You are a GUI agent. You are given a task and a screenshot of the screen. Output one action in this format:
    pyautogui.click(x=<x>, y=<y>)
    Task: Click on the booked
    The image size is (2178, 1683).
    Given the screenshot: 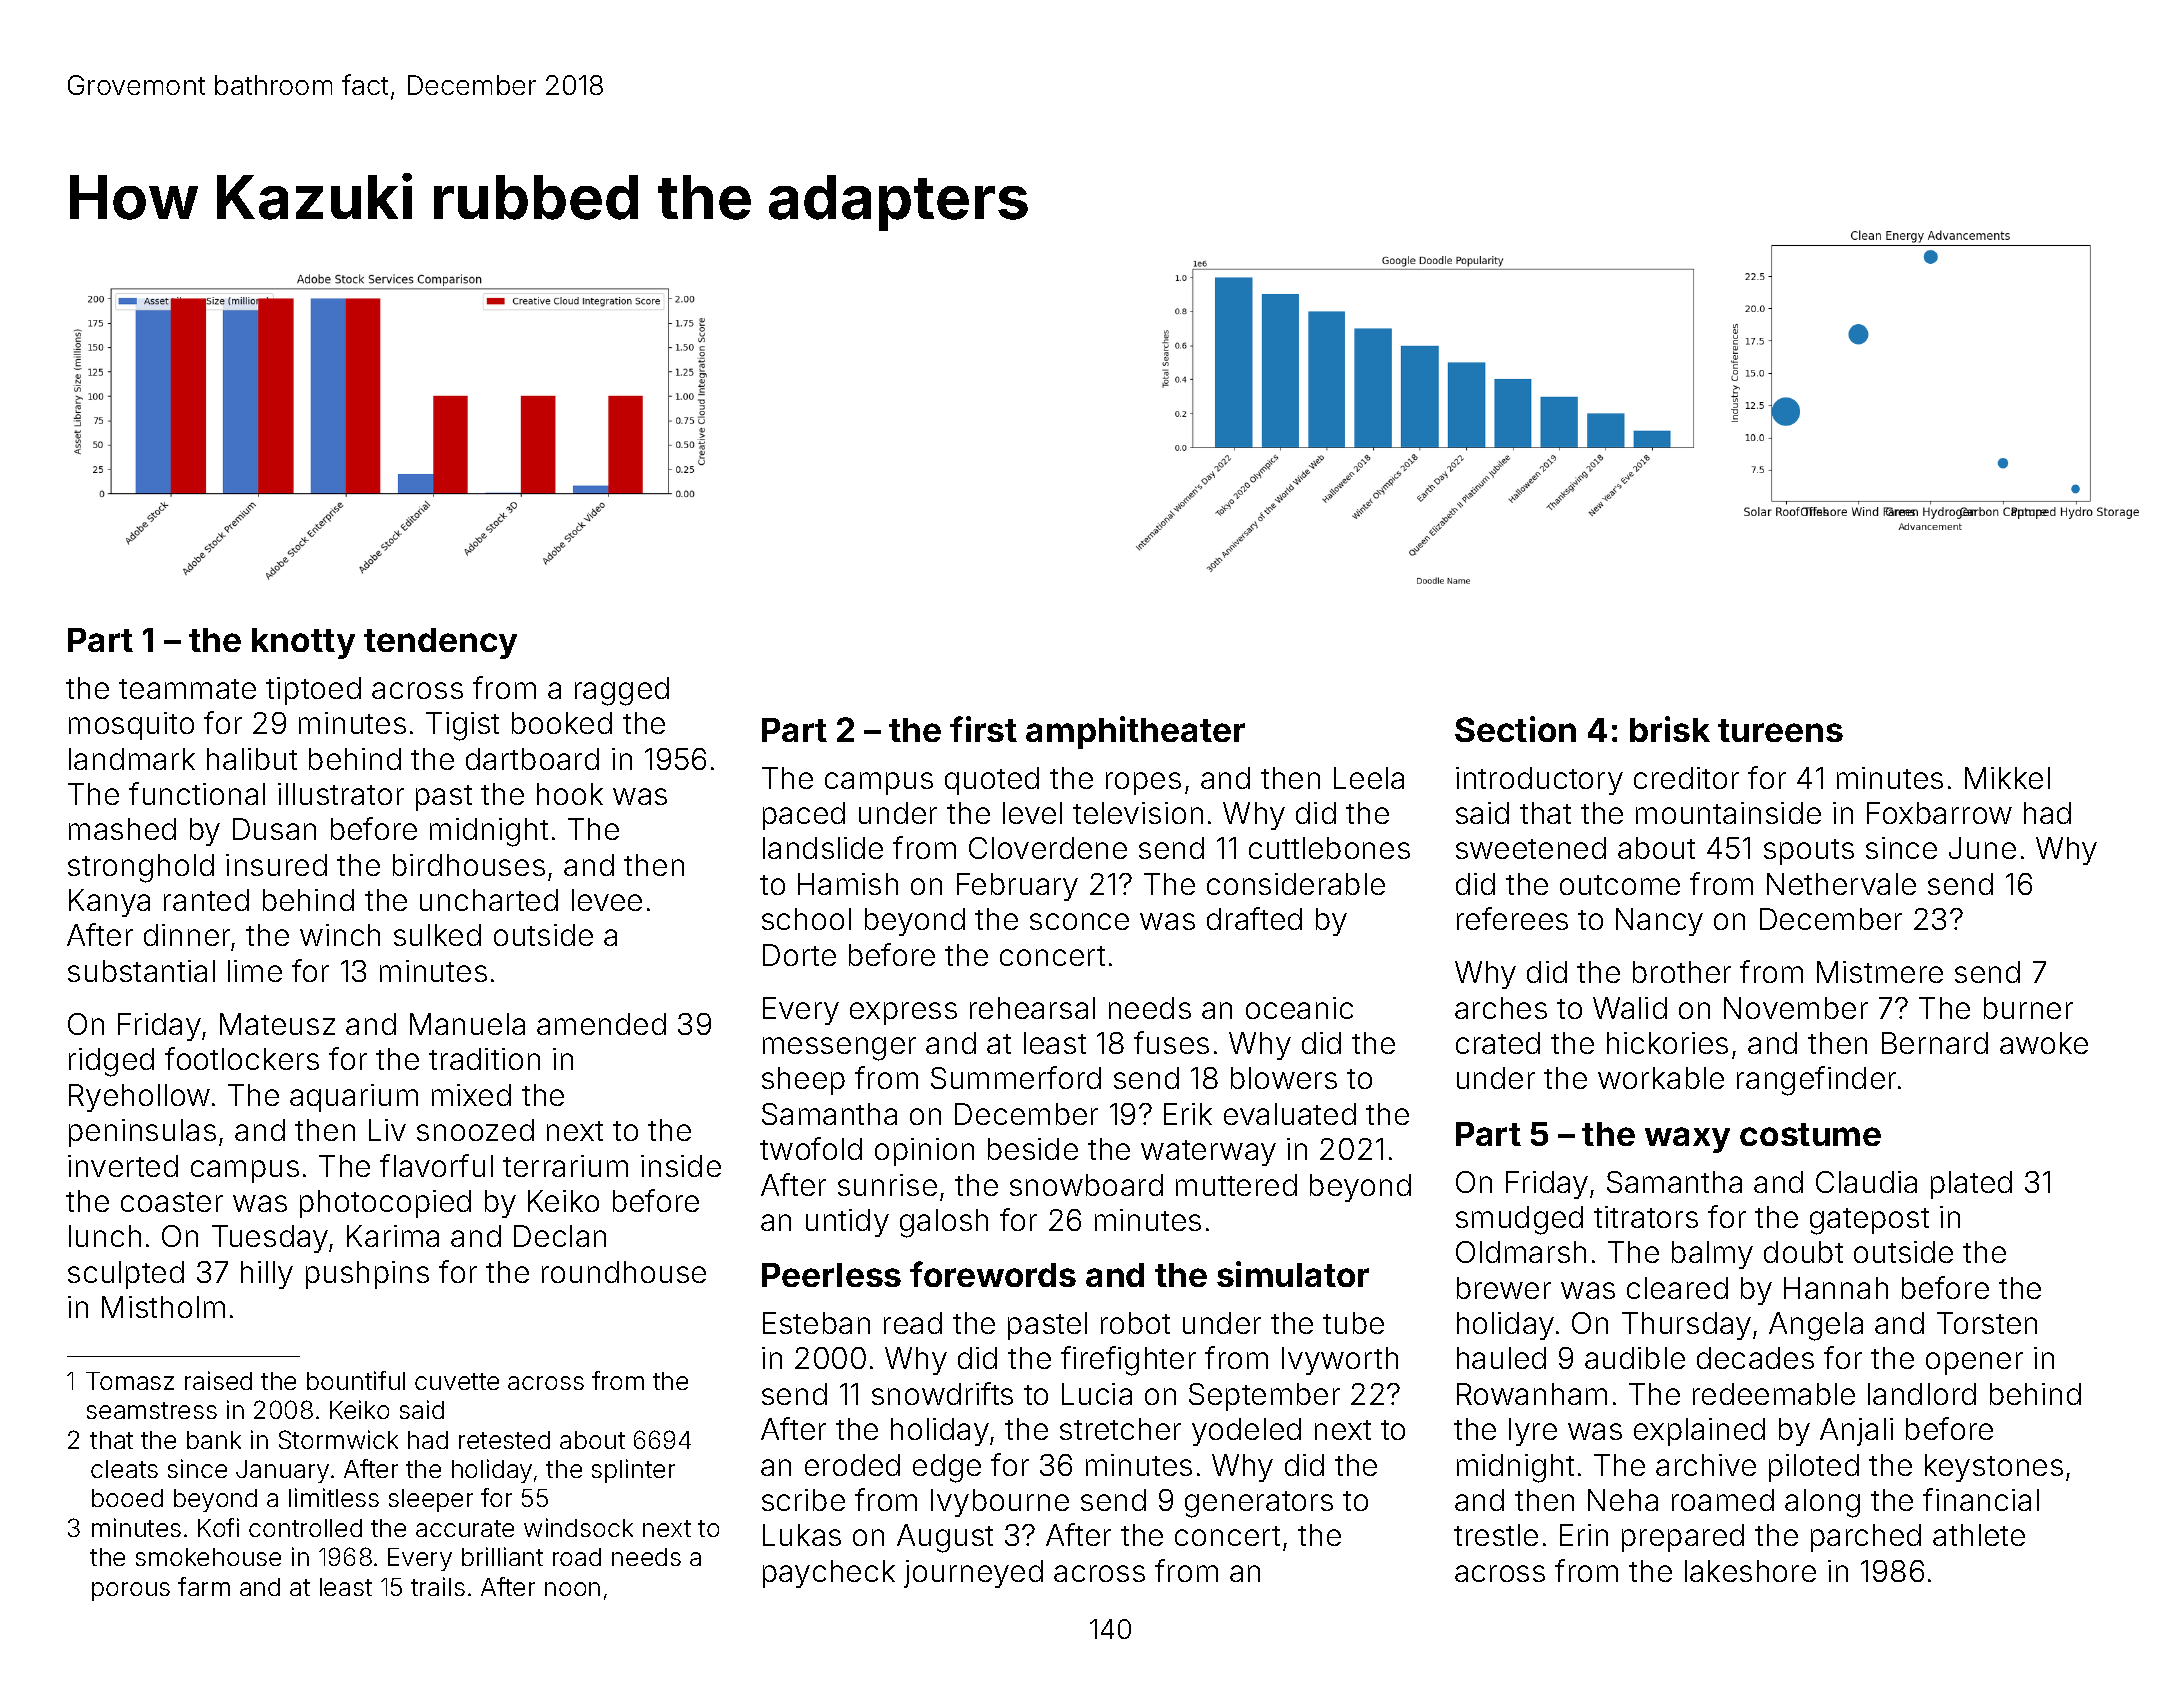 What is the action you would take?
    pyautogui.click(x=562, y=723)
